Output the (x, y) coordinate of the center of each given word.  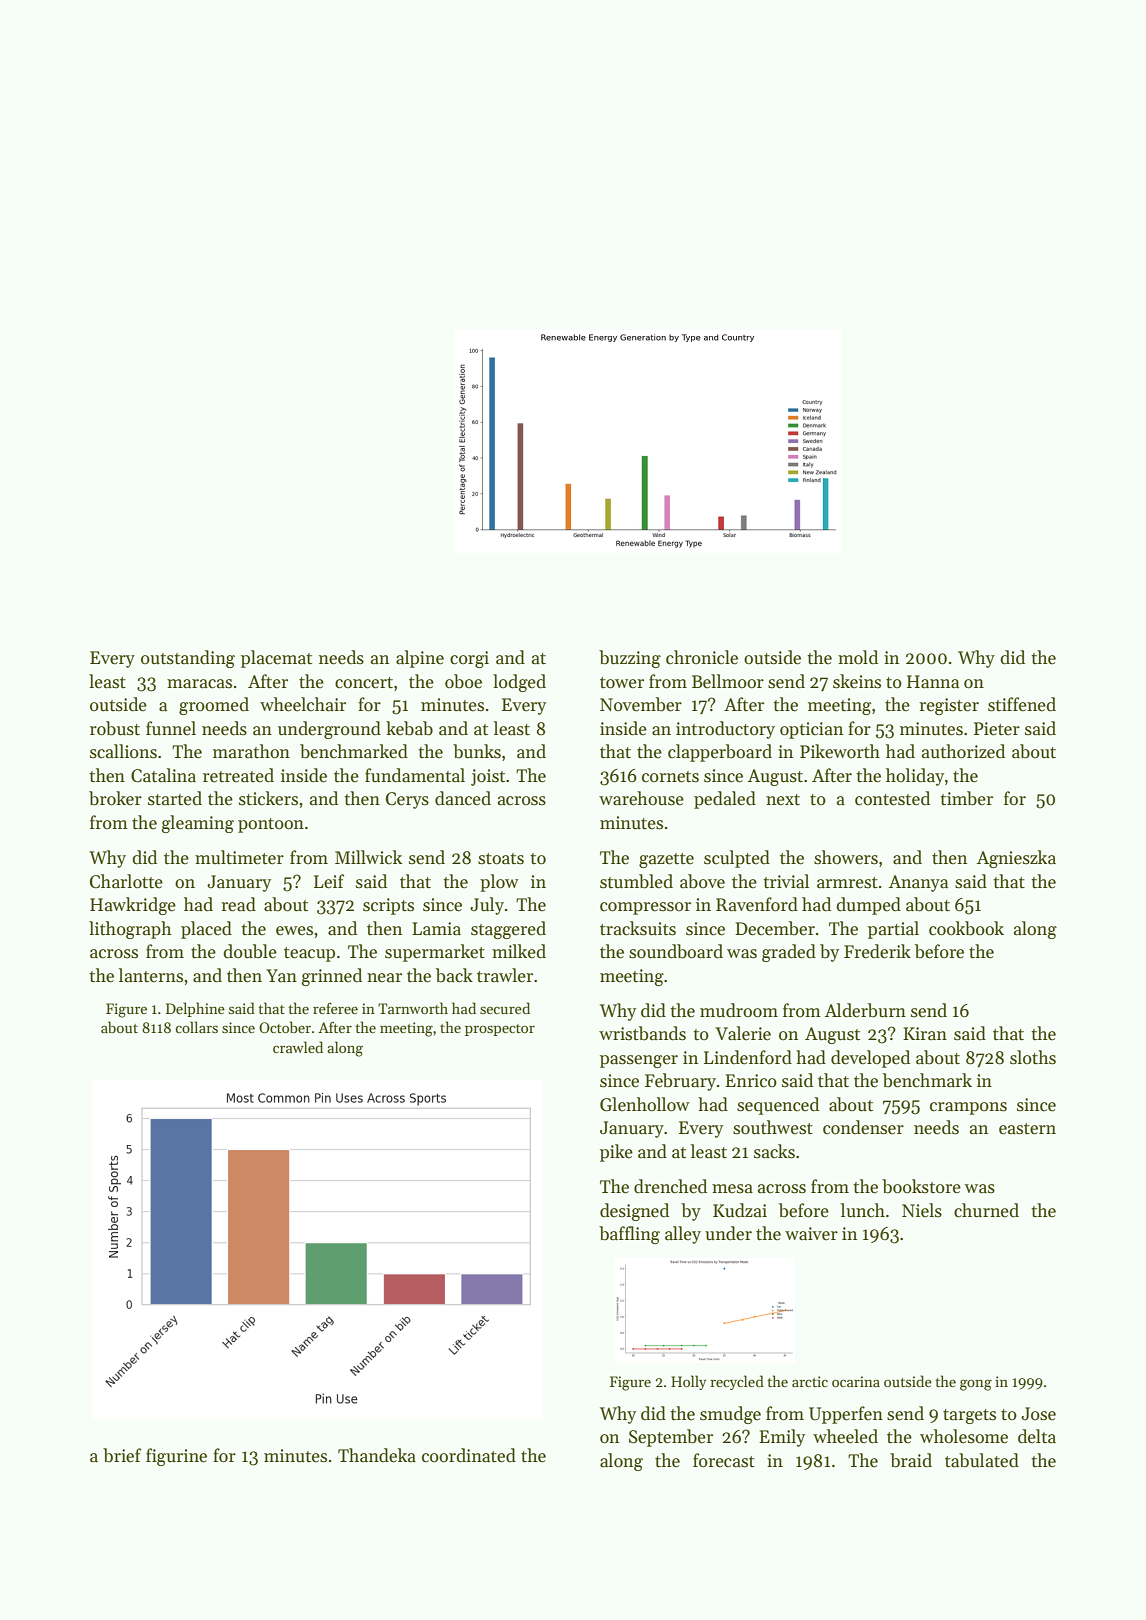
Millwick (368, 857)
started (175, 798)
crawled (298, 1047)
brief (122, 1455)
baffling (629, 1235)
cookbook (966, 928)
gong (976, 1385)
